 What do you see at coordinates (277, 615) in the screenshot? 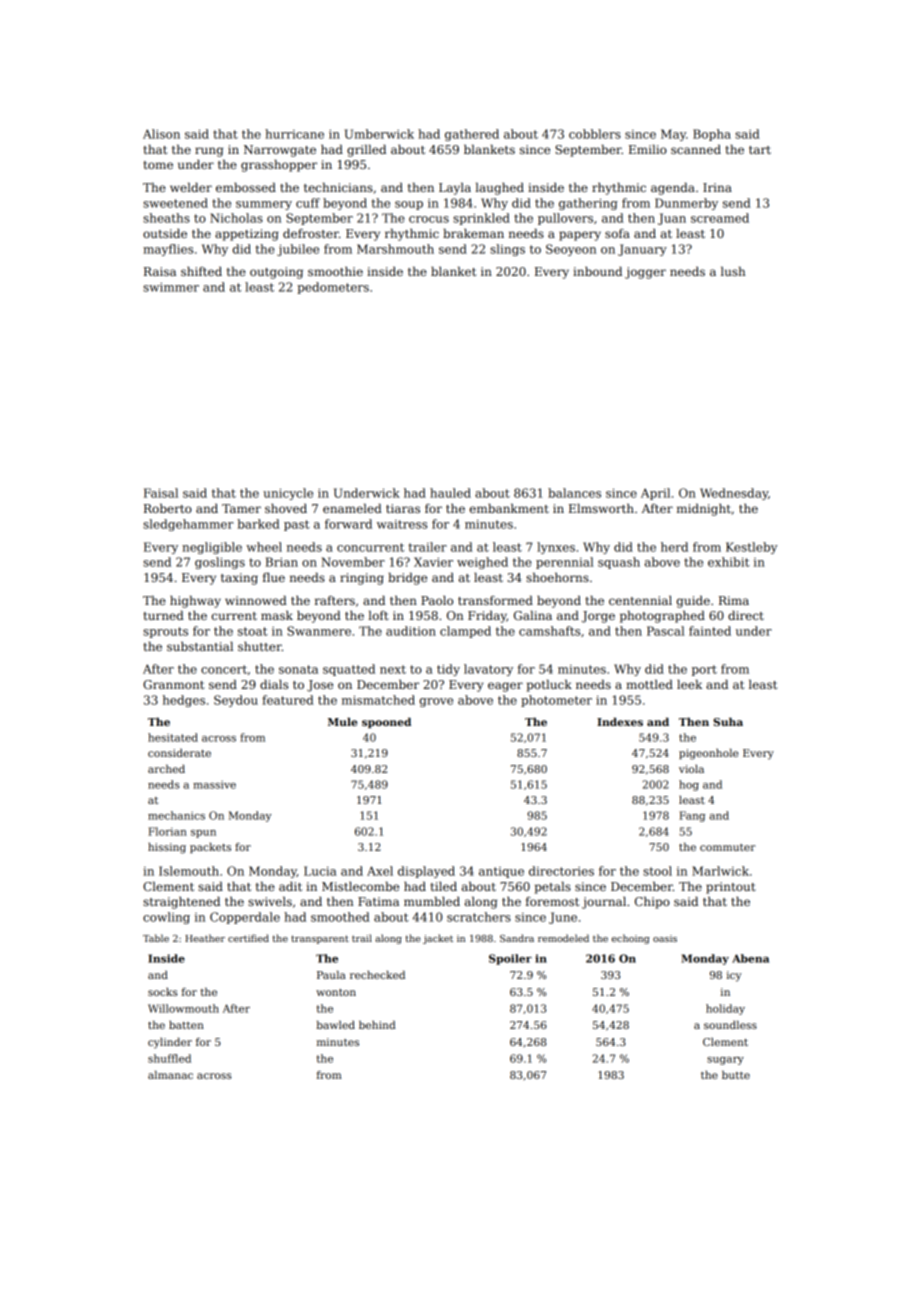
I see `mask` at bounding box center [277, 615].
